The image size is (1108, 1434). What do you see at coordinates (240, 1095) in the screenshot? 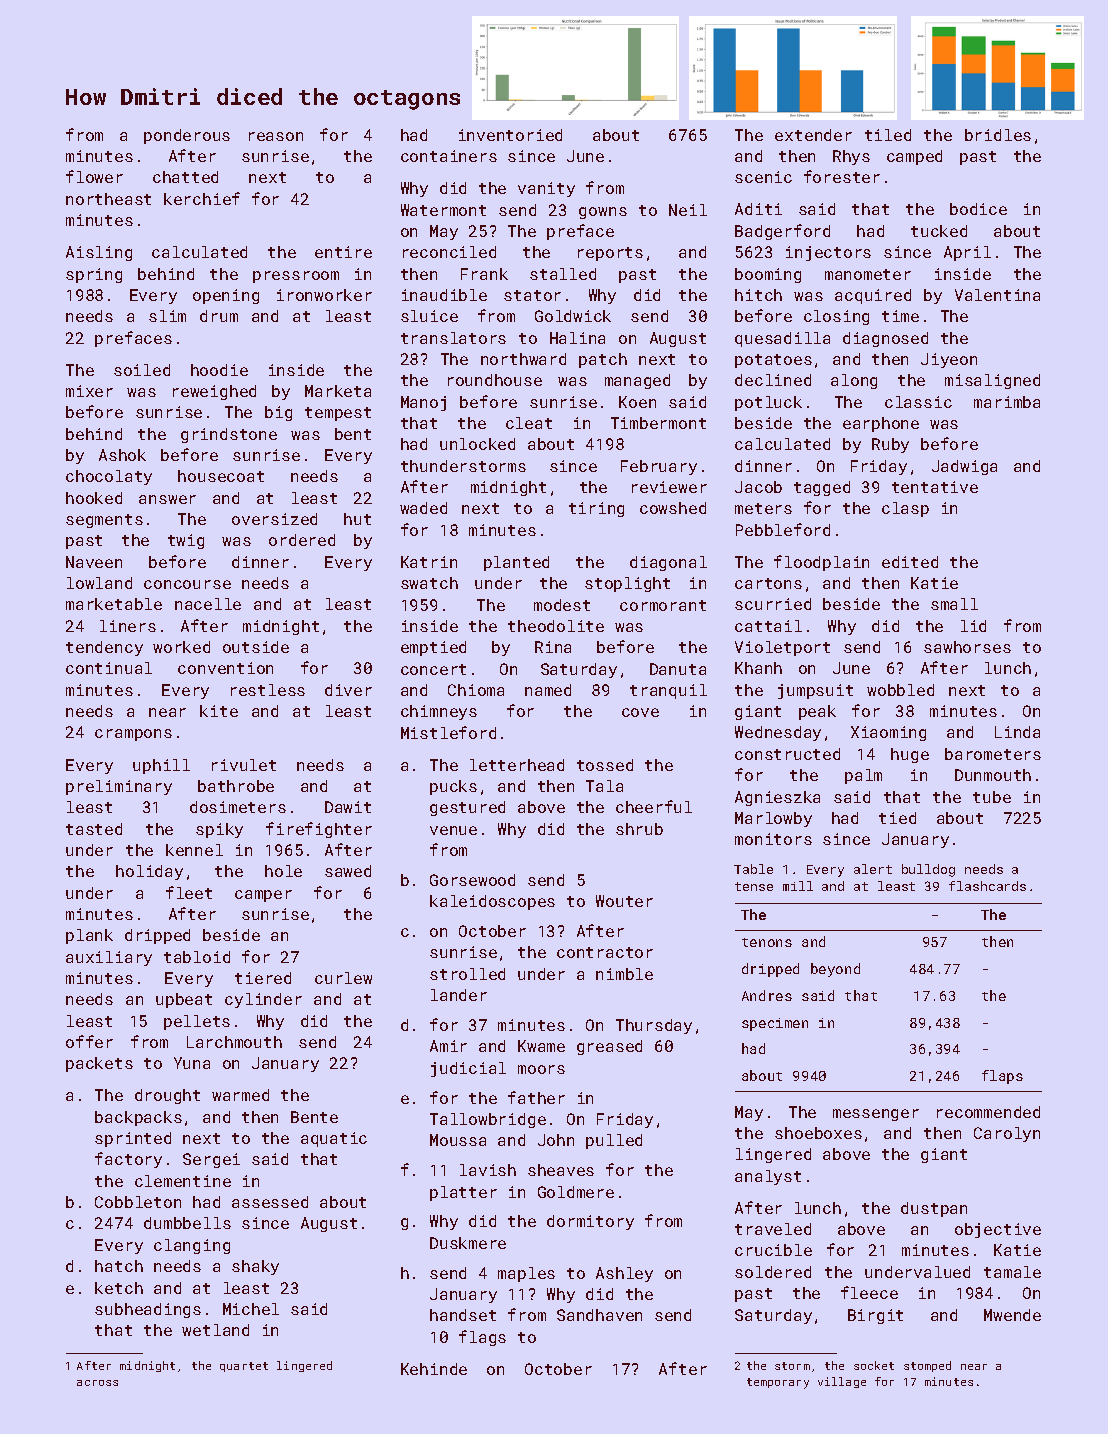
I see `warmed` at bounding box center [240, 1095].
